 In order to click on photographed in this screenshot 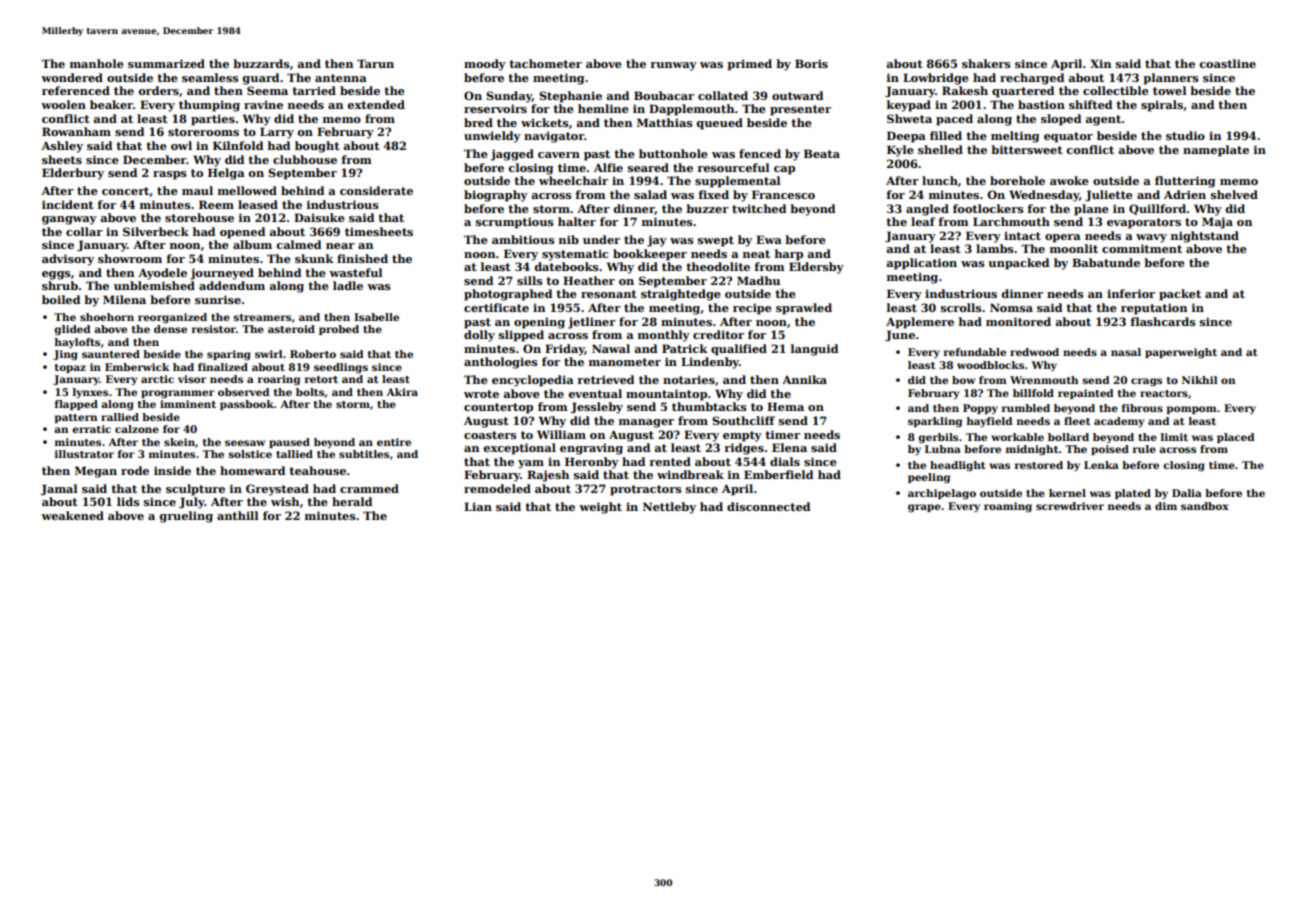, I will do `click(508, 295)`.
